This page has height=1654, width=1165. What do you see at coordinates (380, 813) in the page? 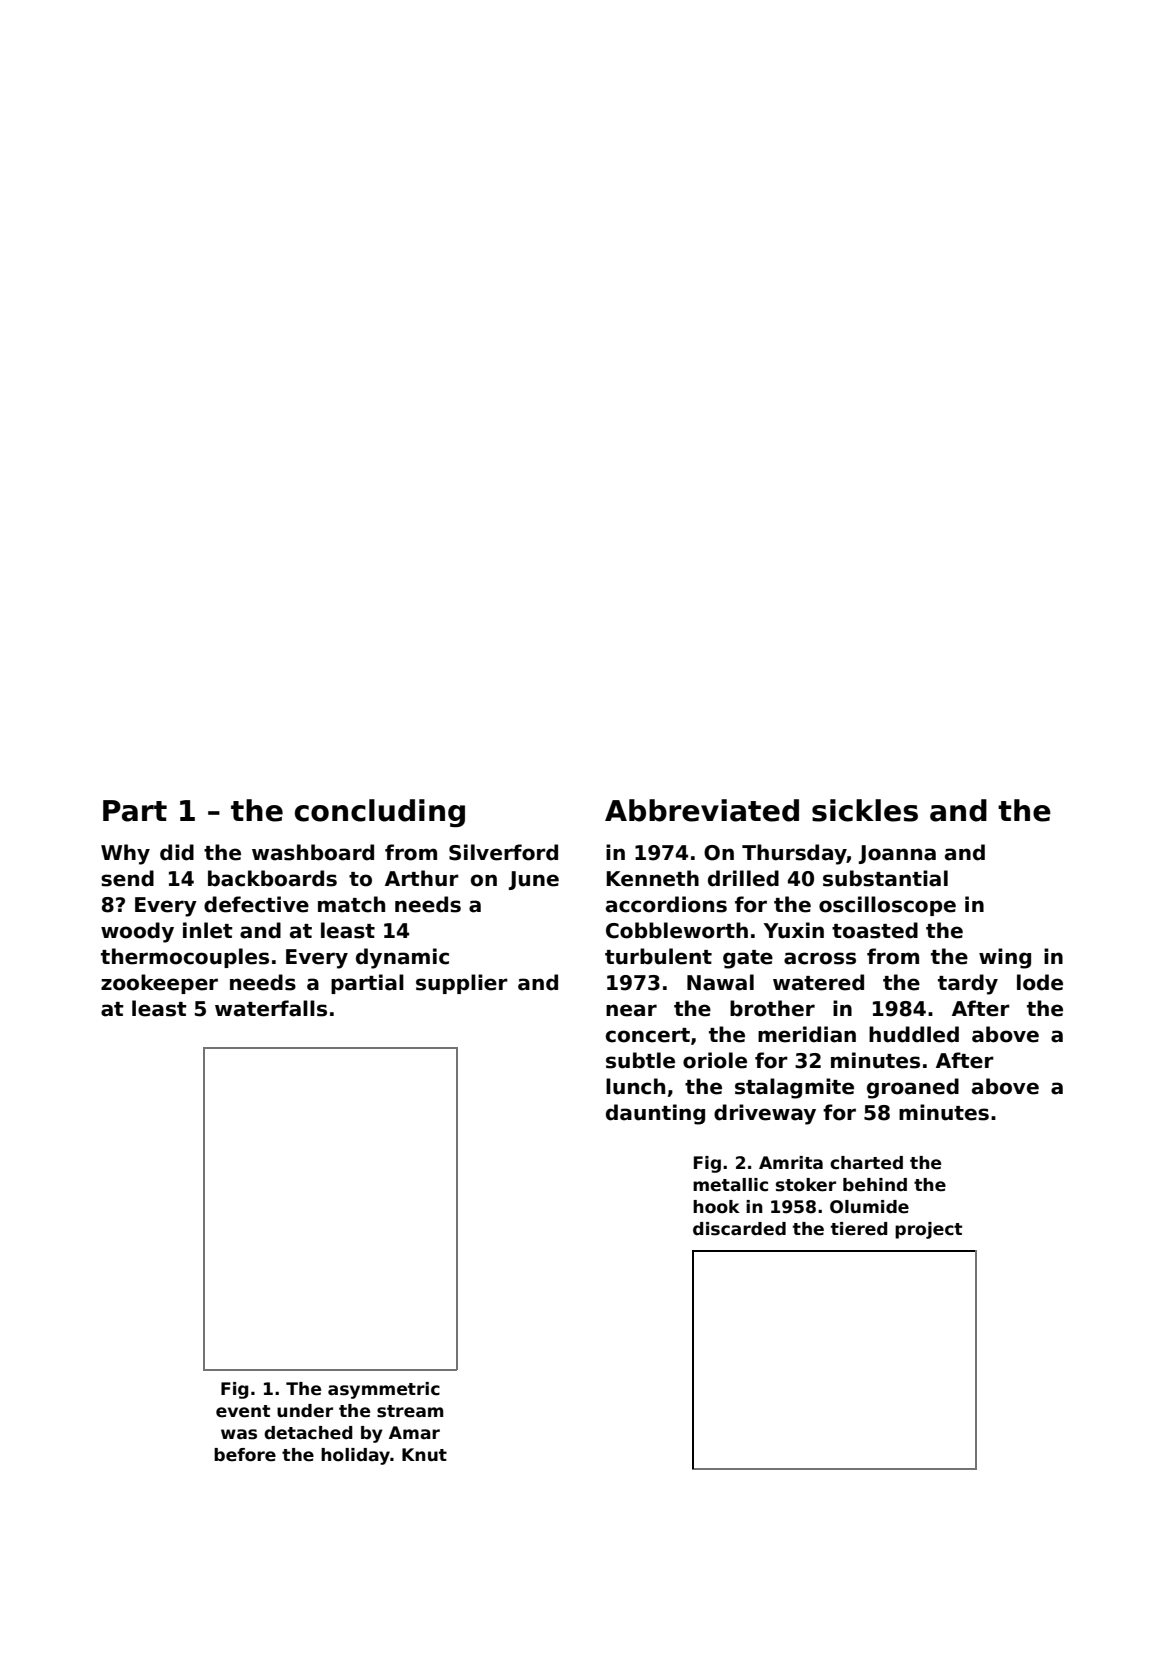
I see `concluding` at bounding box center [380, 813].
